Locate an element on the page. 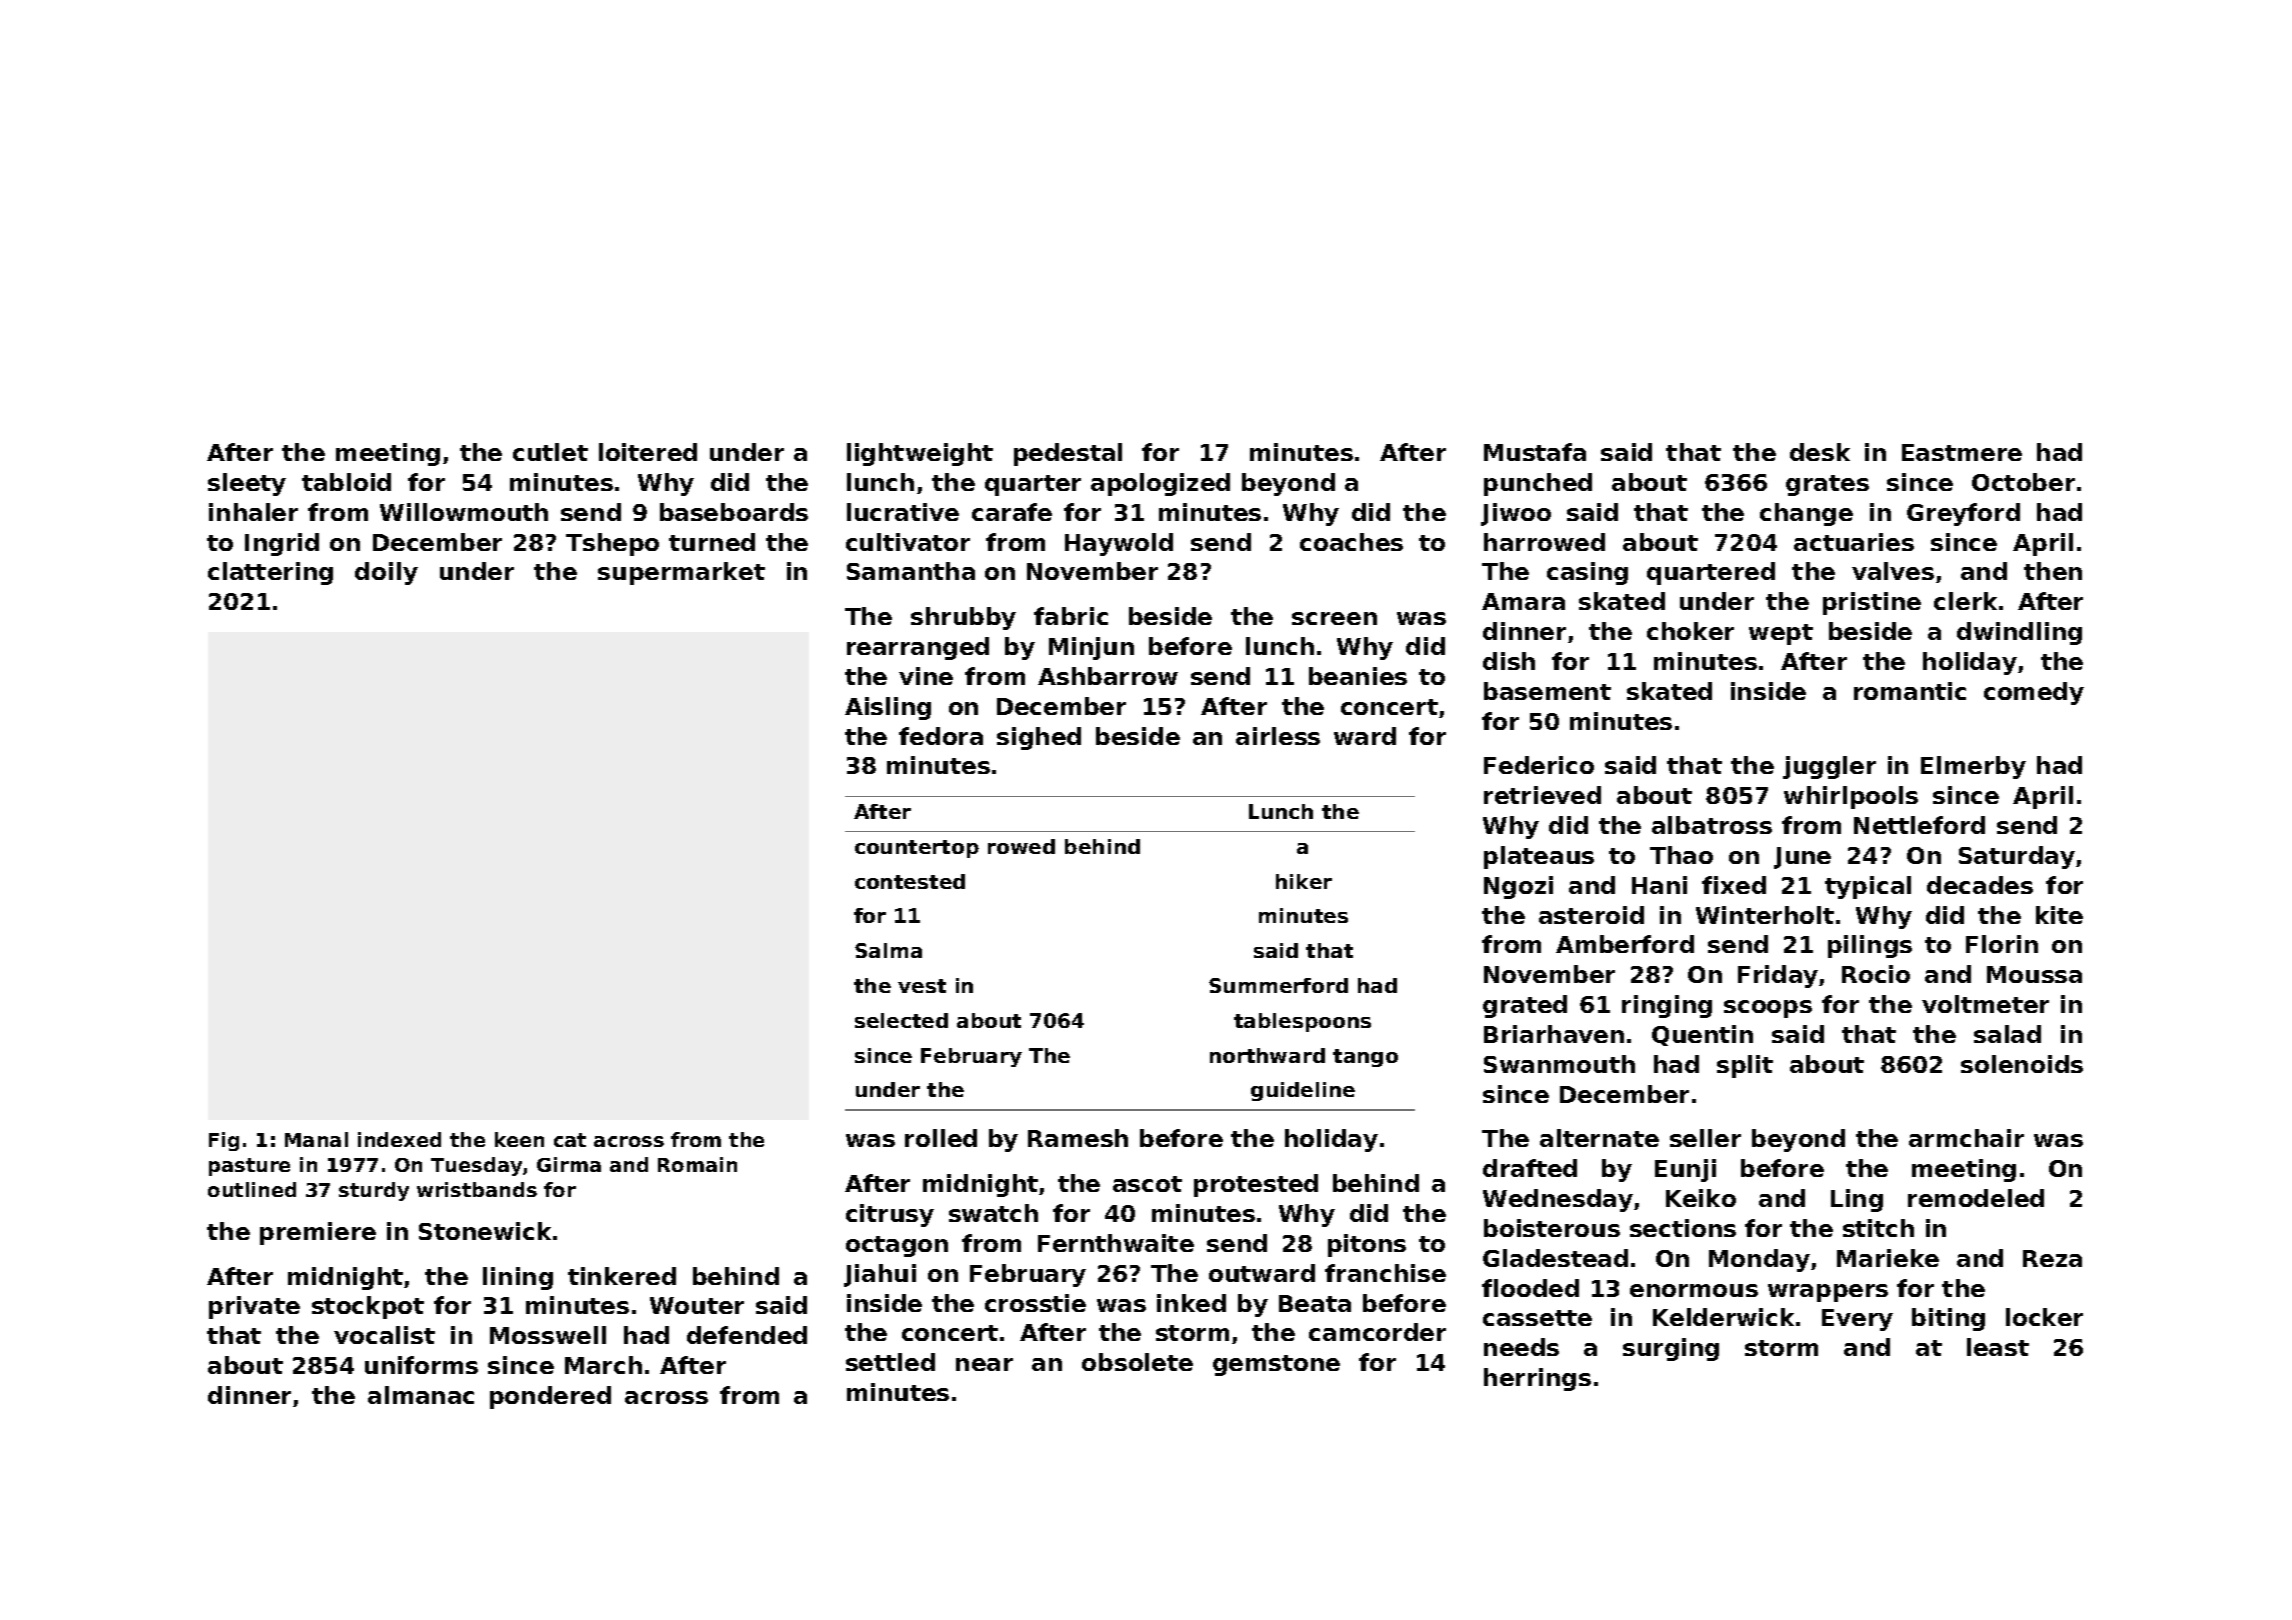 The width and height of the document is (2292, 1620). Stonewick is located at coordinates (485, 1231).
